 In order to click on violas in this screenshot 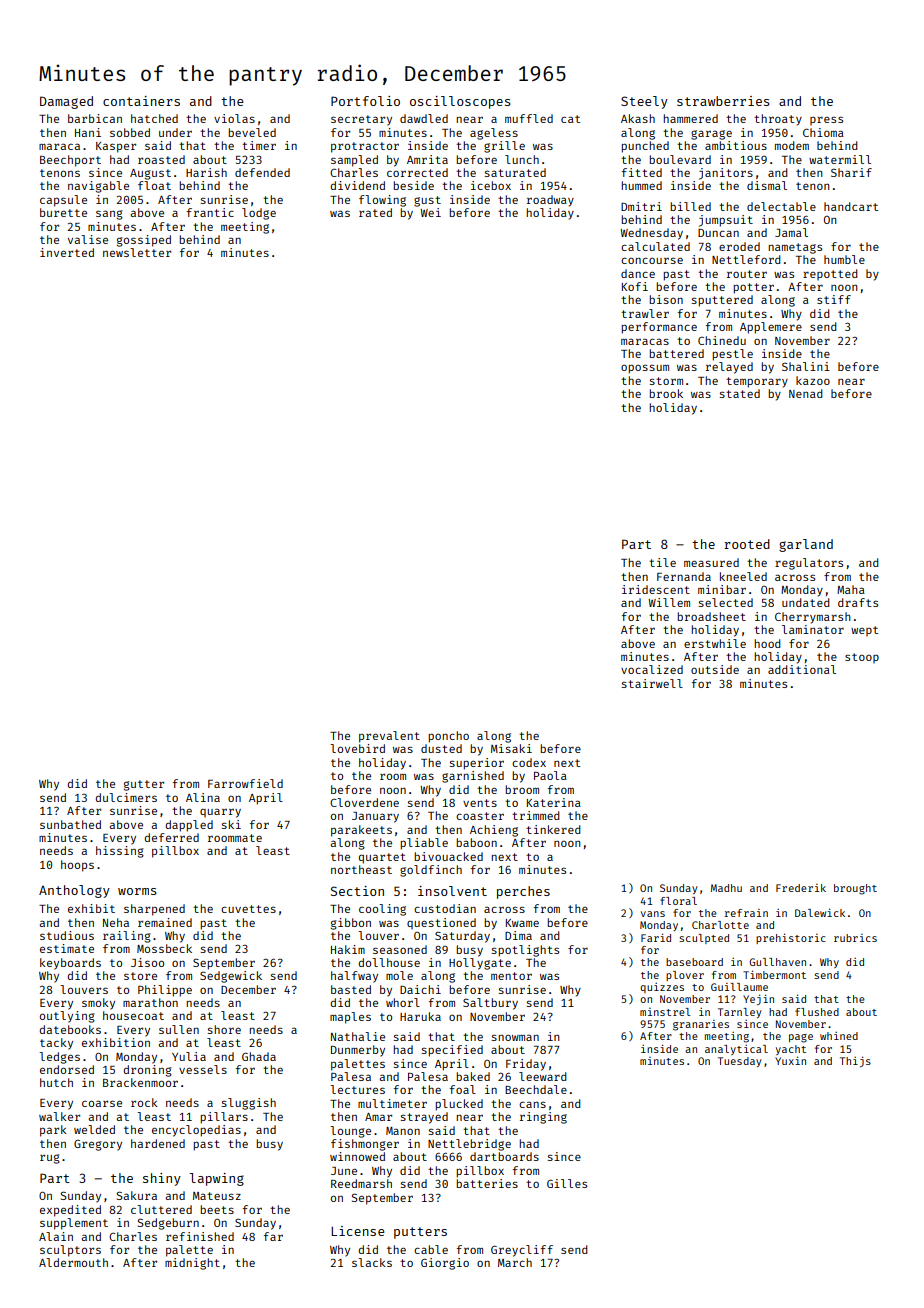, I will do `click(234, 118)`.
